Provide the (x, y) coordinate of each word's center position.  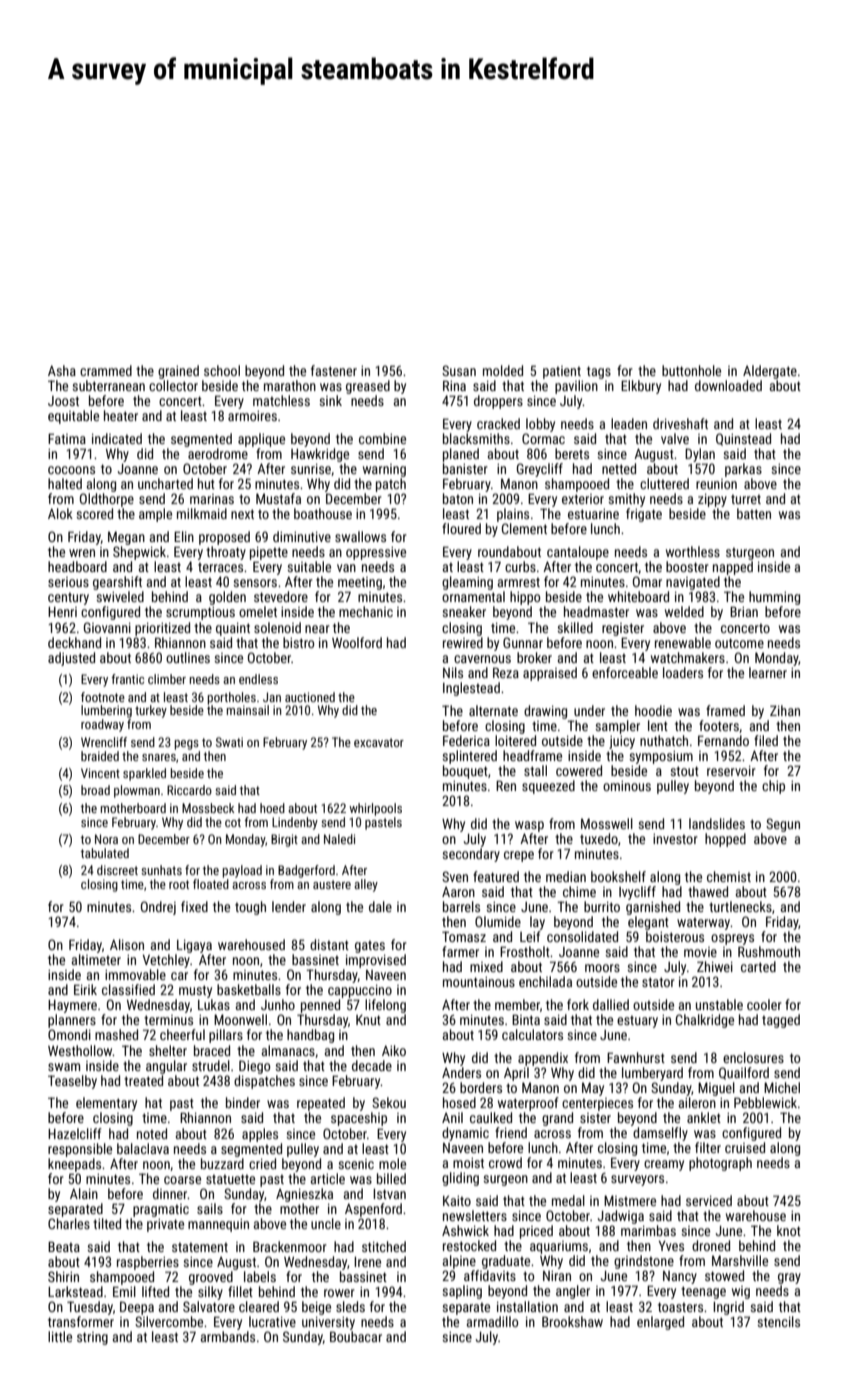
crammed (106, 370)
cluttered (664, 483)
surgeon (505, 1180)
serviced (709, 1200)
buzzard (222, 1163)
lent (658, 725)
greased (368, 387)
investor (675, 839)
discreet (117, 870)
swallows (360, 536)
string (92, 1338)
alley (366, 885)
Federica (466, 740)
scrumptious (200, 613)
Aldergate (770, 372)
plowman (137, 791)
